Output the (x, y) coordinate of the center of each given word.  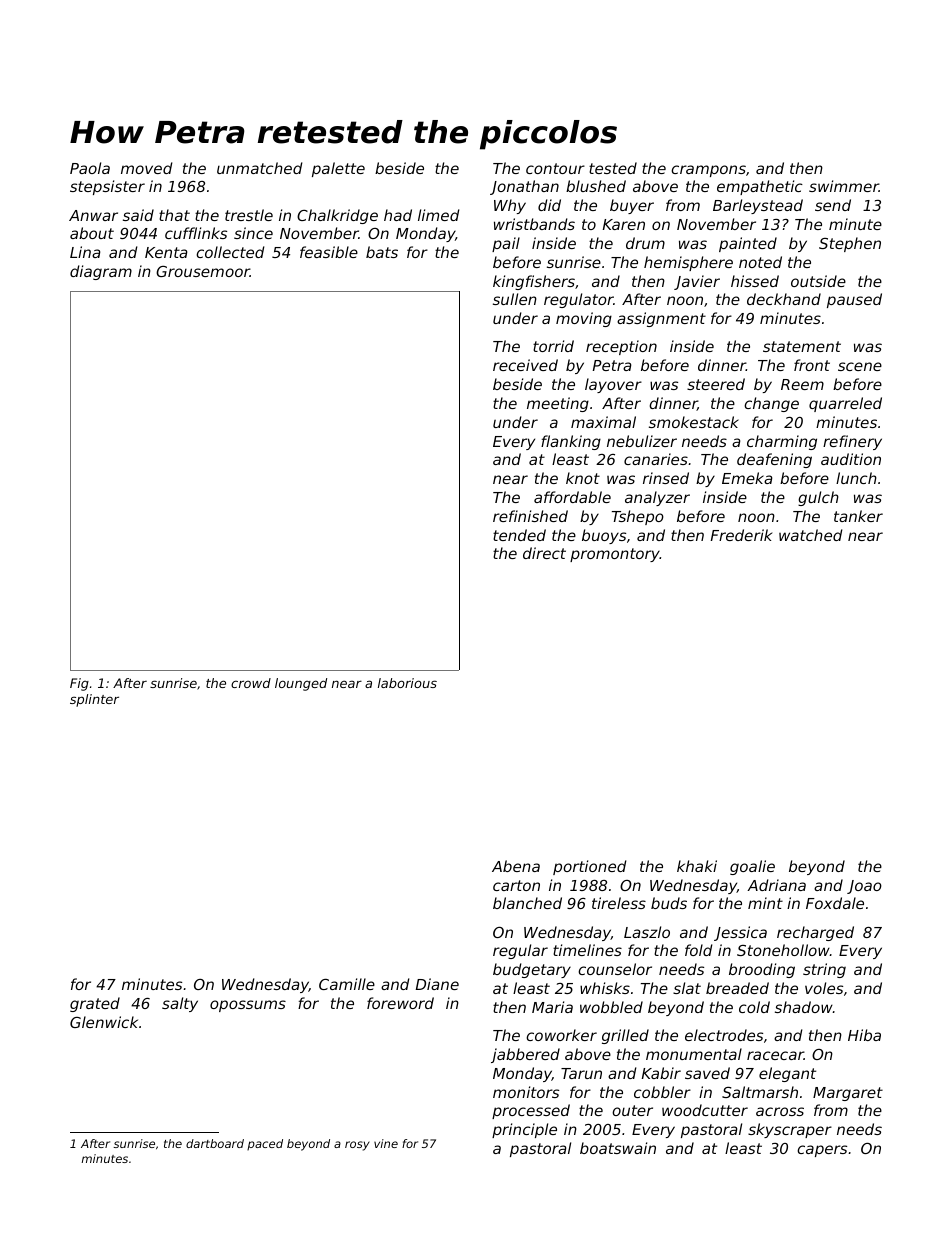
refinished (530, 516)
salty (180, 1004)
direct (544, 553)
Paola (90, 168)
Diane (437, 984)
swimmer (844, 186)
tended (519, 535)
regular (520, 951)
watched (811, 535)
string (824, 970)
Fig (79, 684)
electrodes (724, 1035)
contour (555, 168)
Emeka (747, 478)
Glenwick (104, 1022)
